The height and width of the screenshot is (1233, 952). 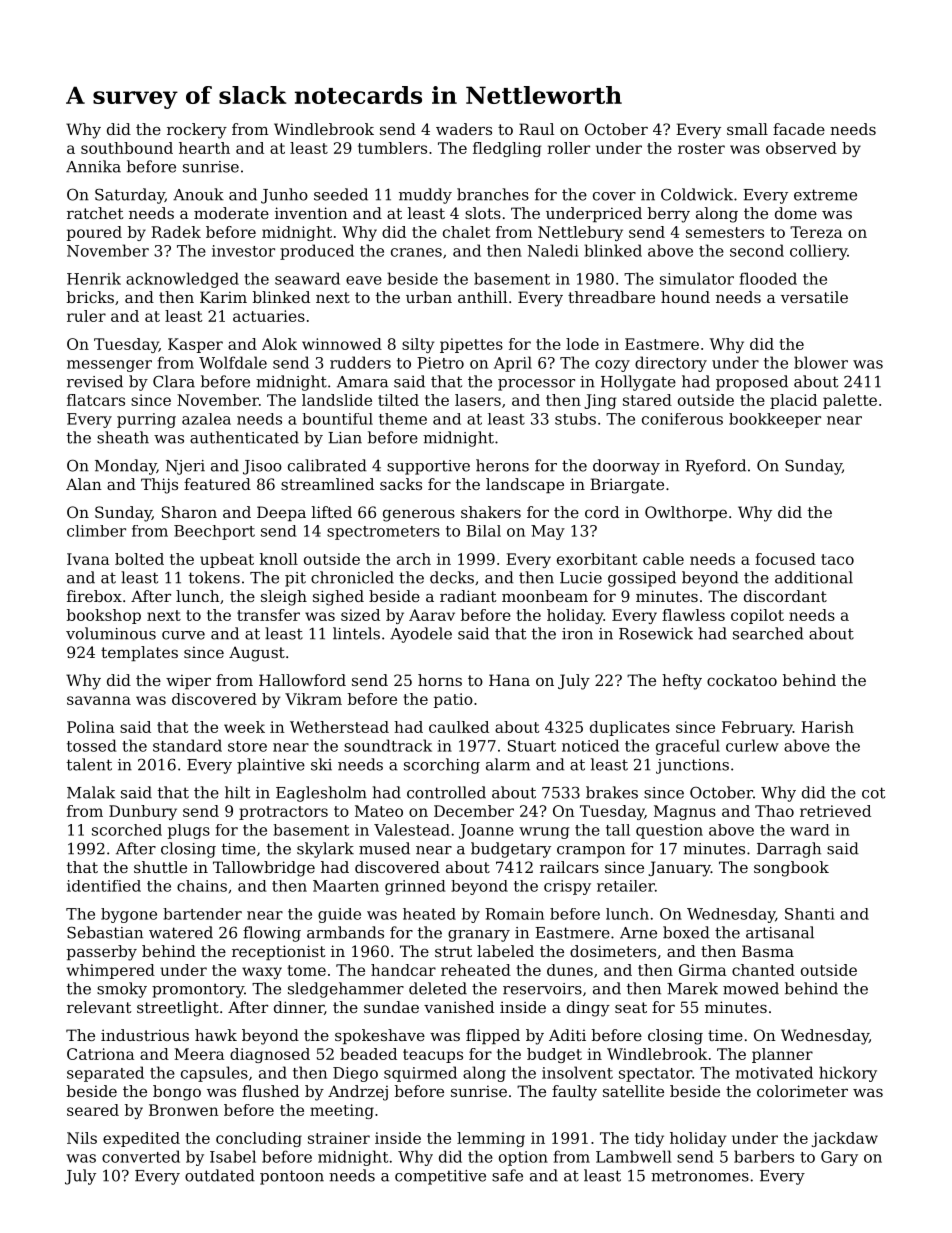 What do you see at coordinates (198, 990) in the screenshot?
I see `promontory` at bounding box center [198, 990].
